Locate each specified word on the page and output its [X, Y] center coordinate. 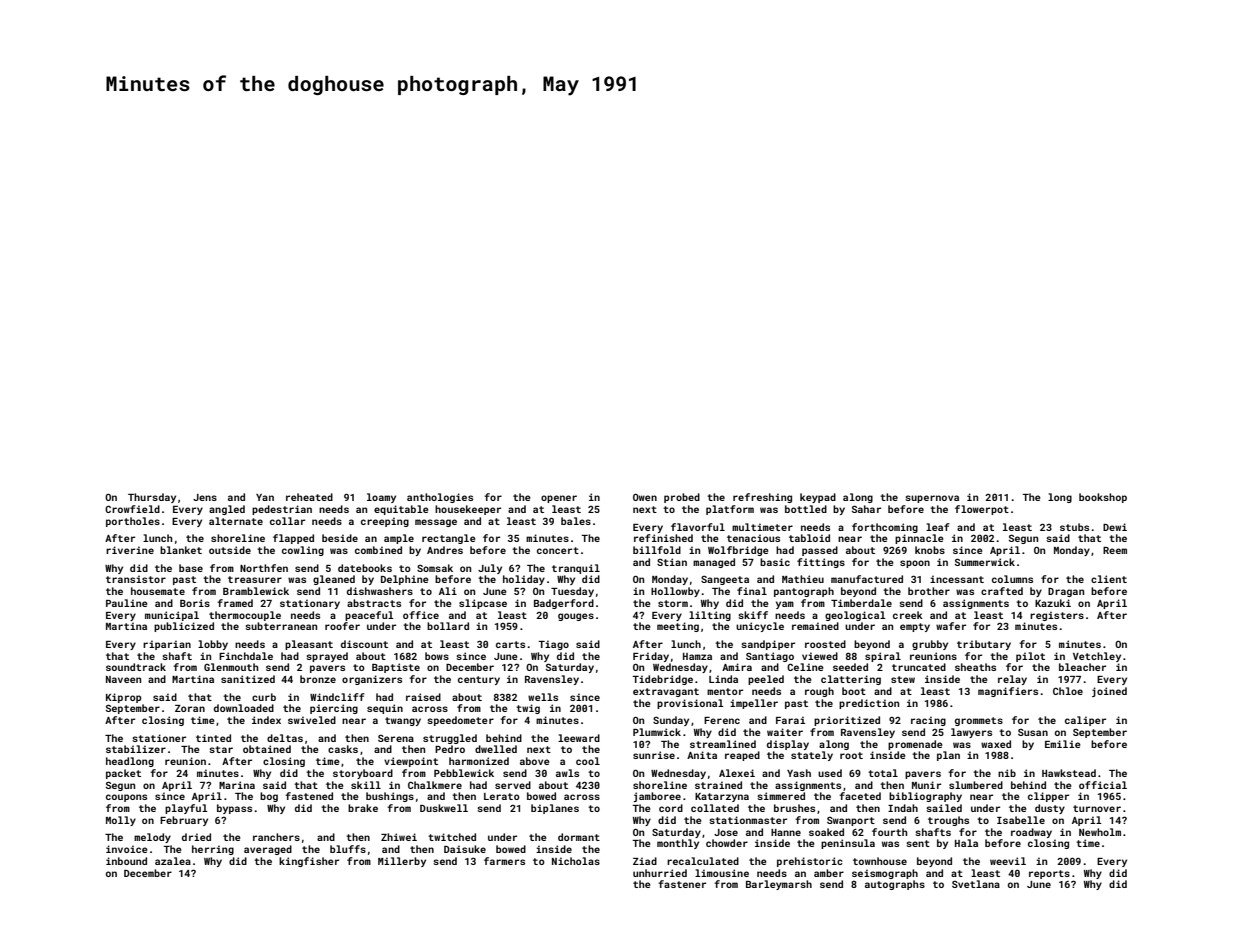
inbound [126, 861]
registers [1057, 616]
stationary [310, 604]
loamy [381, 498]
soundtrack [136, 667]
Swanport [851, 821]
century [479, 680]
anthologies [440, 498]
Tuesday [572, 592]
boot [854, 691]
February [184, 821]
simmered [781, 796]
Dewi [1115, 527]
